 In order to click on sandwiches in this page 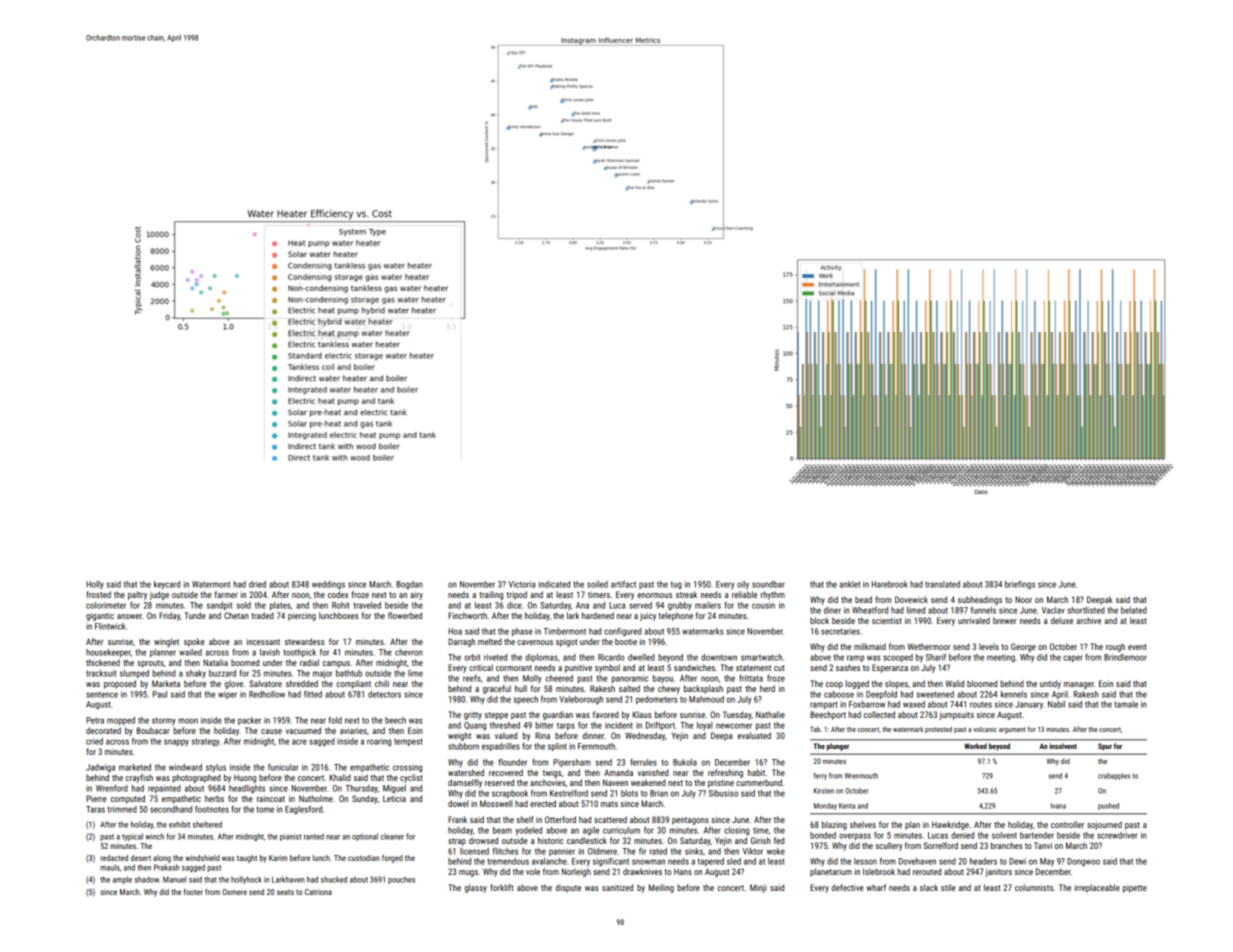, I will do `click(694, 667)`.
